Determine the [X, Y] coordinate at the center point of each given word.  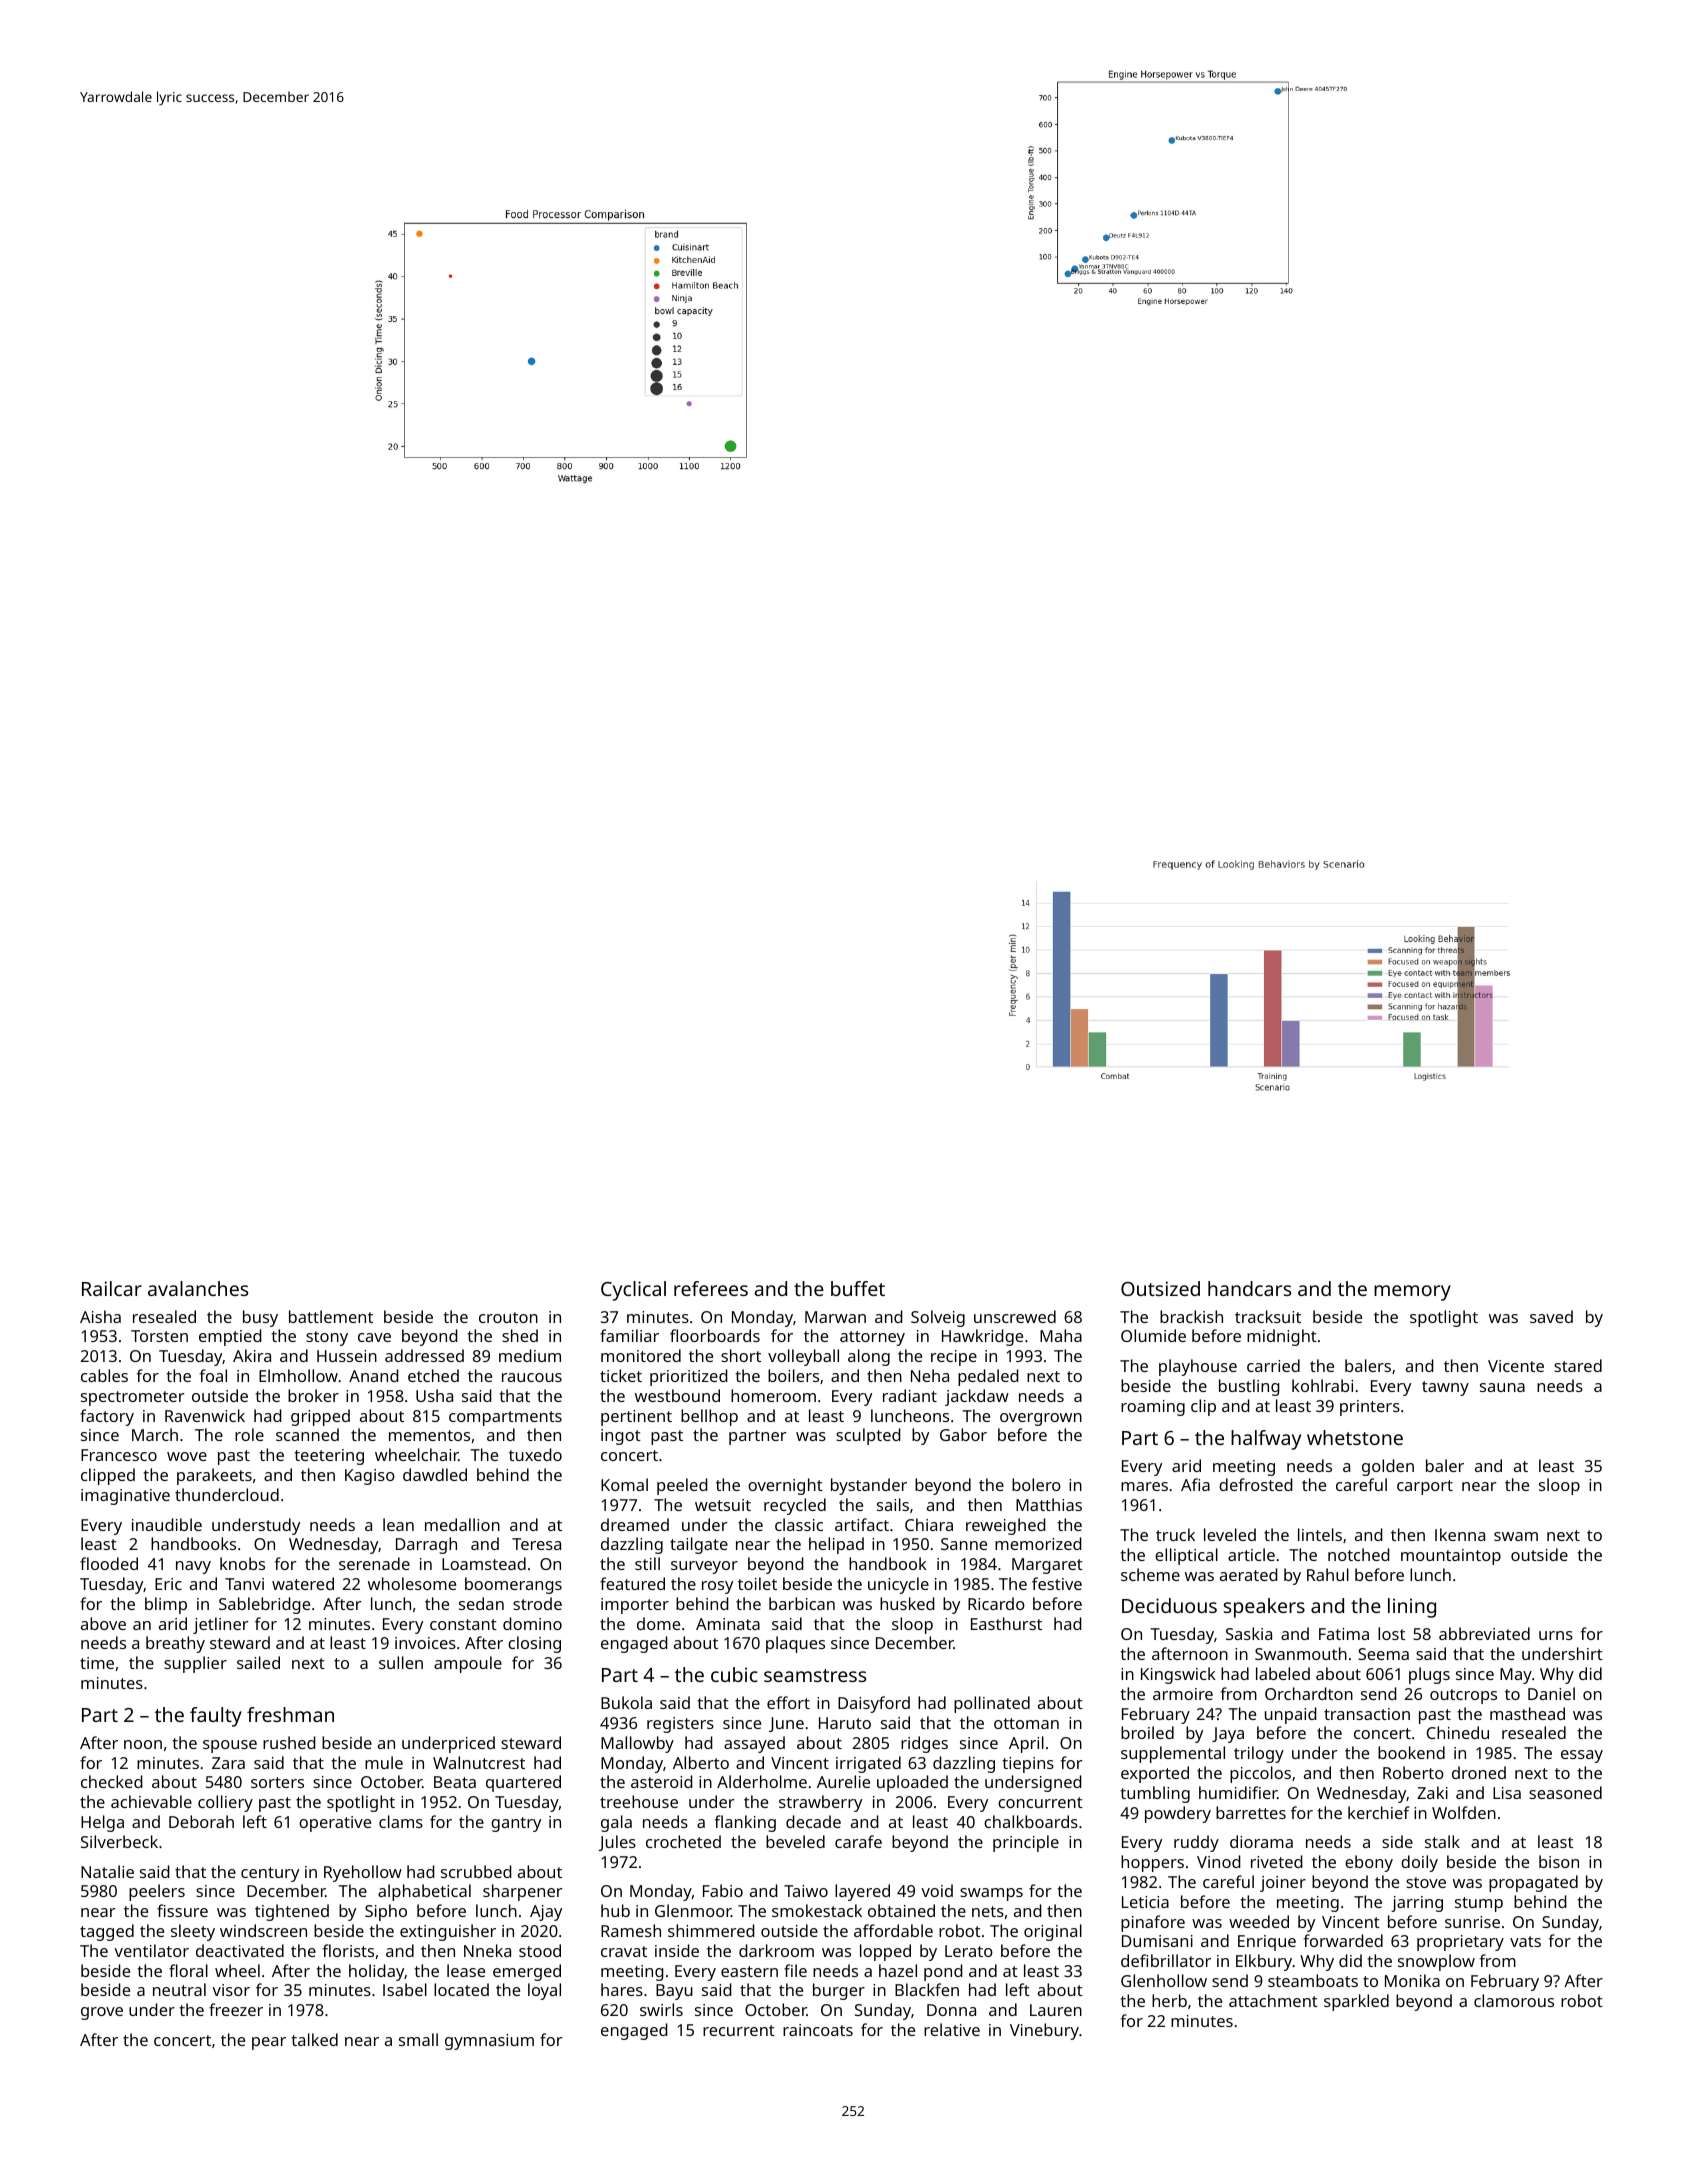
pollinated [992, 1704]
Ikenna [1460, 1534]
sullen [401, 1662]
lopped [885, 1952]
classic [799, 1524]
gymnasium [489, 2042]
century [270, 1874]
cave [374, 1337]
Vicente [1516, 1366]
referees [711, 1288]
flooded [109, 1563]
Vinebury [1044, 2031]
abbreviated [1484, 1633]
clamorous [1514, 2000]
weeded [1259, 1921]
